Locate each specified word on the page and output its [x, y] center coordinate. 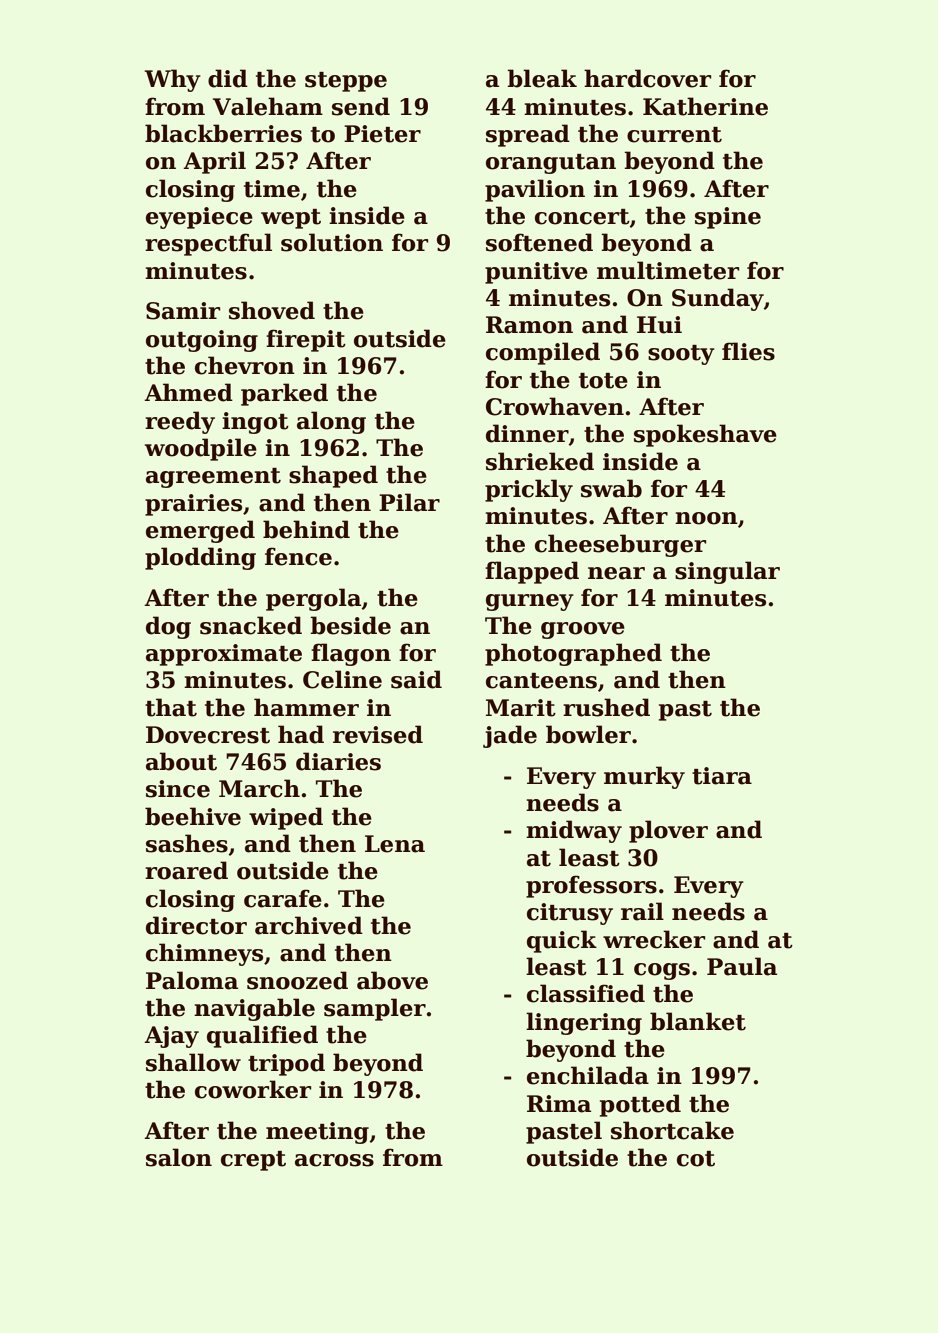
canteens [541, 681]
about [181, 761]
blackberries [223, 133]
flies [748, 351]
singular [727, 572]
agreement [213, 478]
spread [528, 135]
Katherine [705, 106]
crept [253, 1161]
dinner [527, 433]
